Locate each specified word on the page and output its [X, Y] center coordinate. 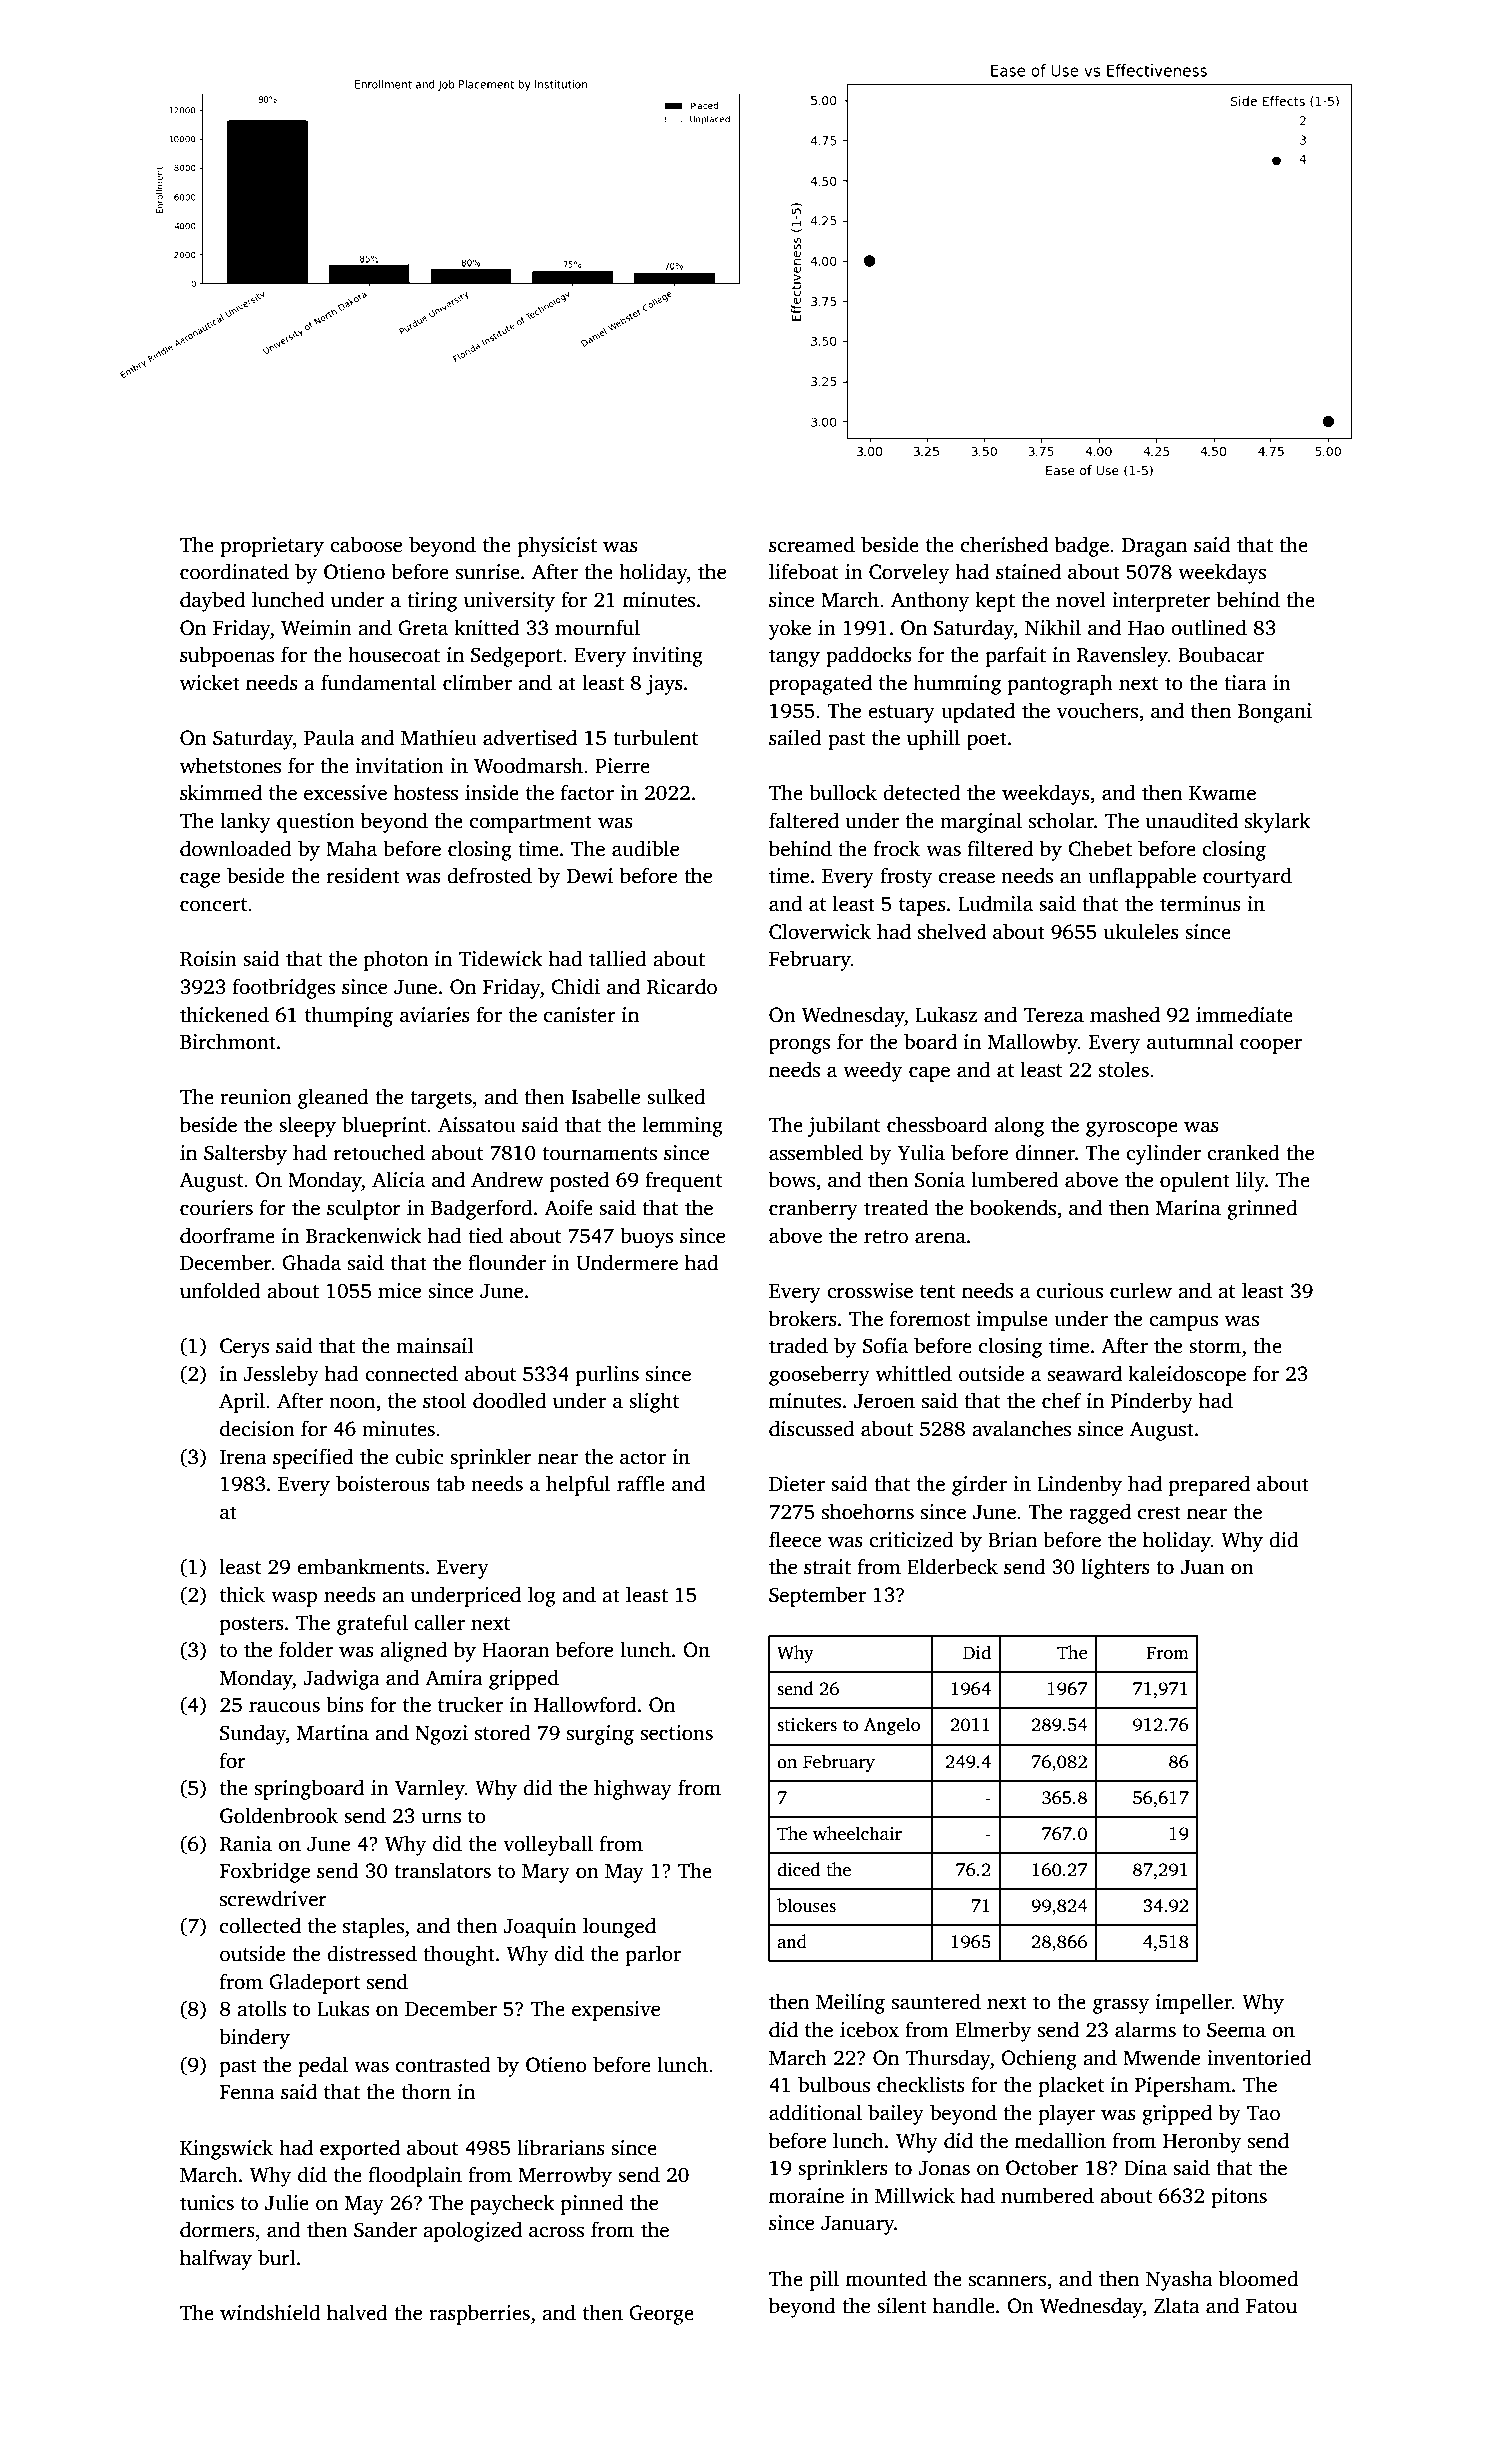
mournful [597, 627]
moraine [806, 2196]
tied [485, 1235]
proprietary [272, 547]
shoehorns [868, 1511]
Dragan [1154, 547]
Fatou [1271, 2306]
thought [459, 1955]
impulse [1012, 1320]
